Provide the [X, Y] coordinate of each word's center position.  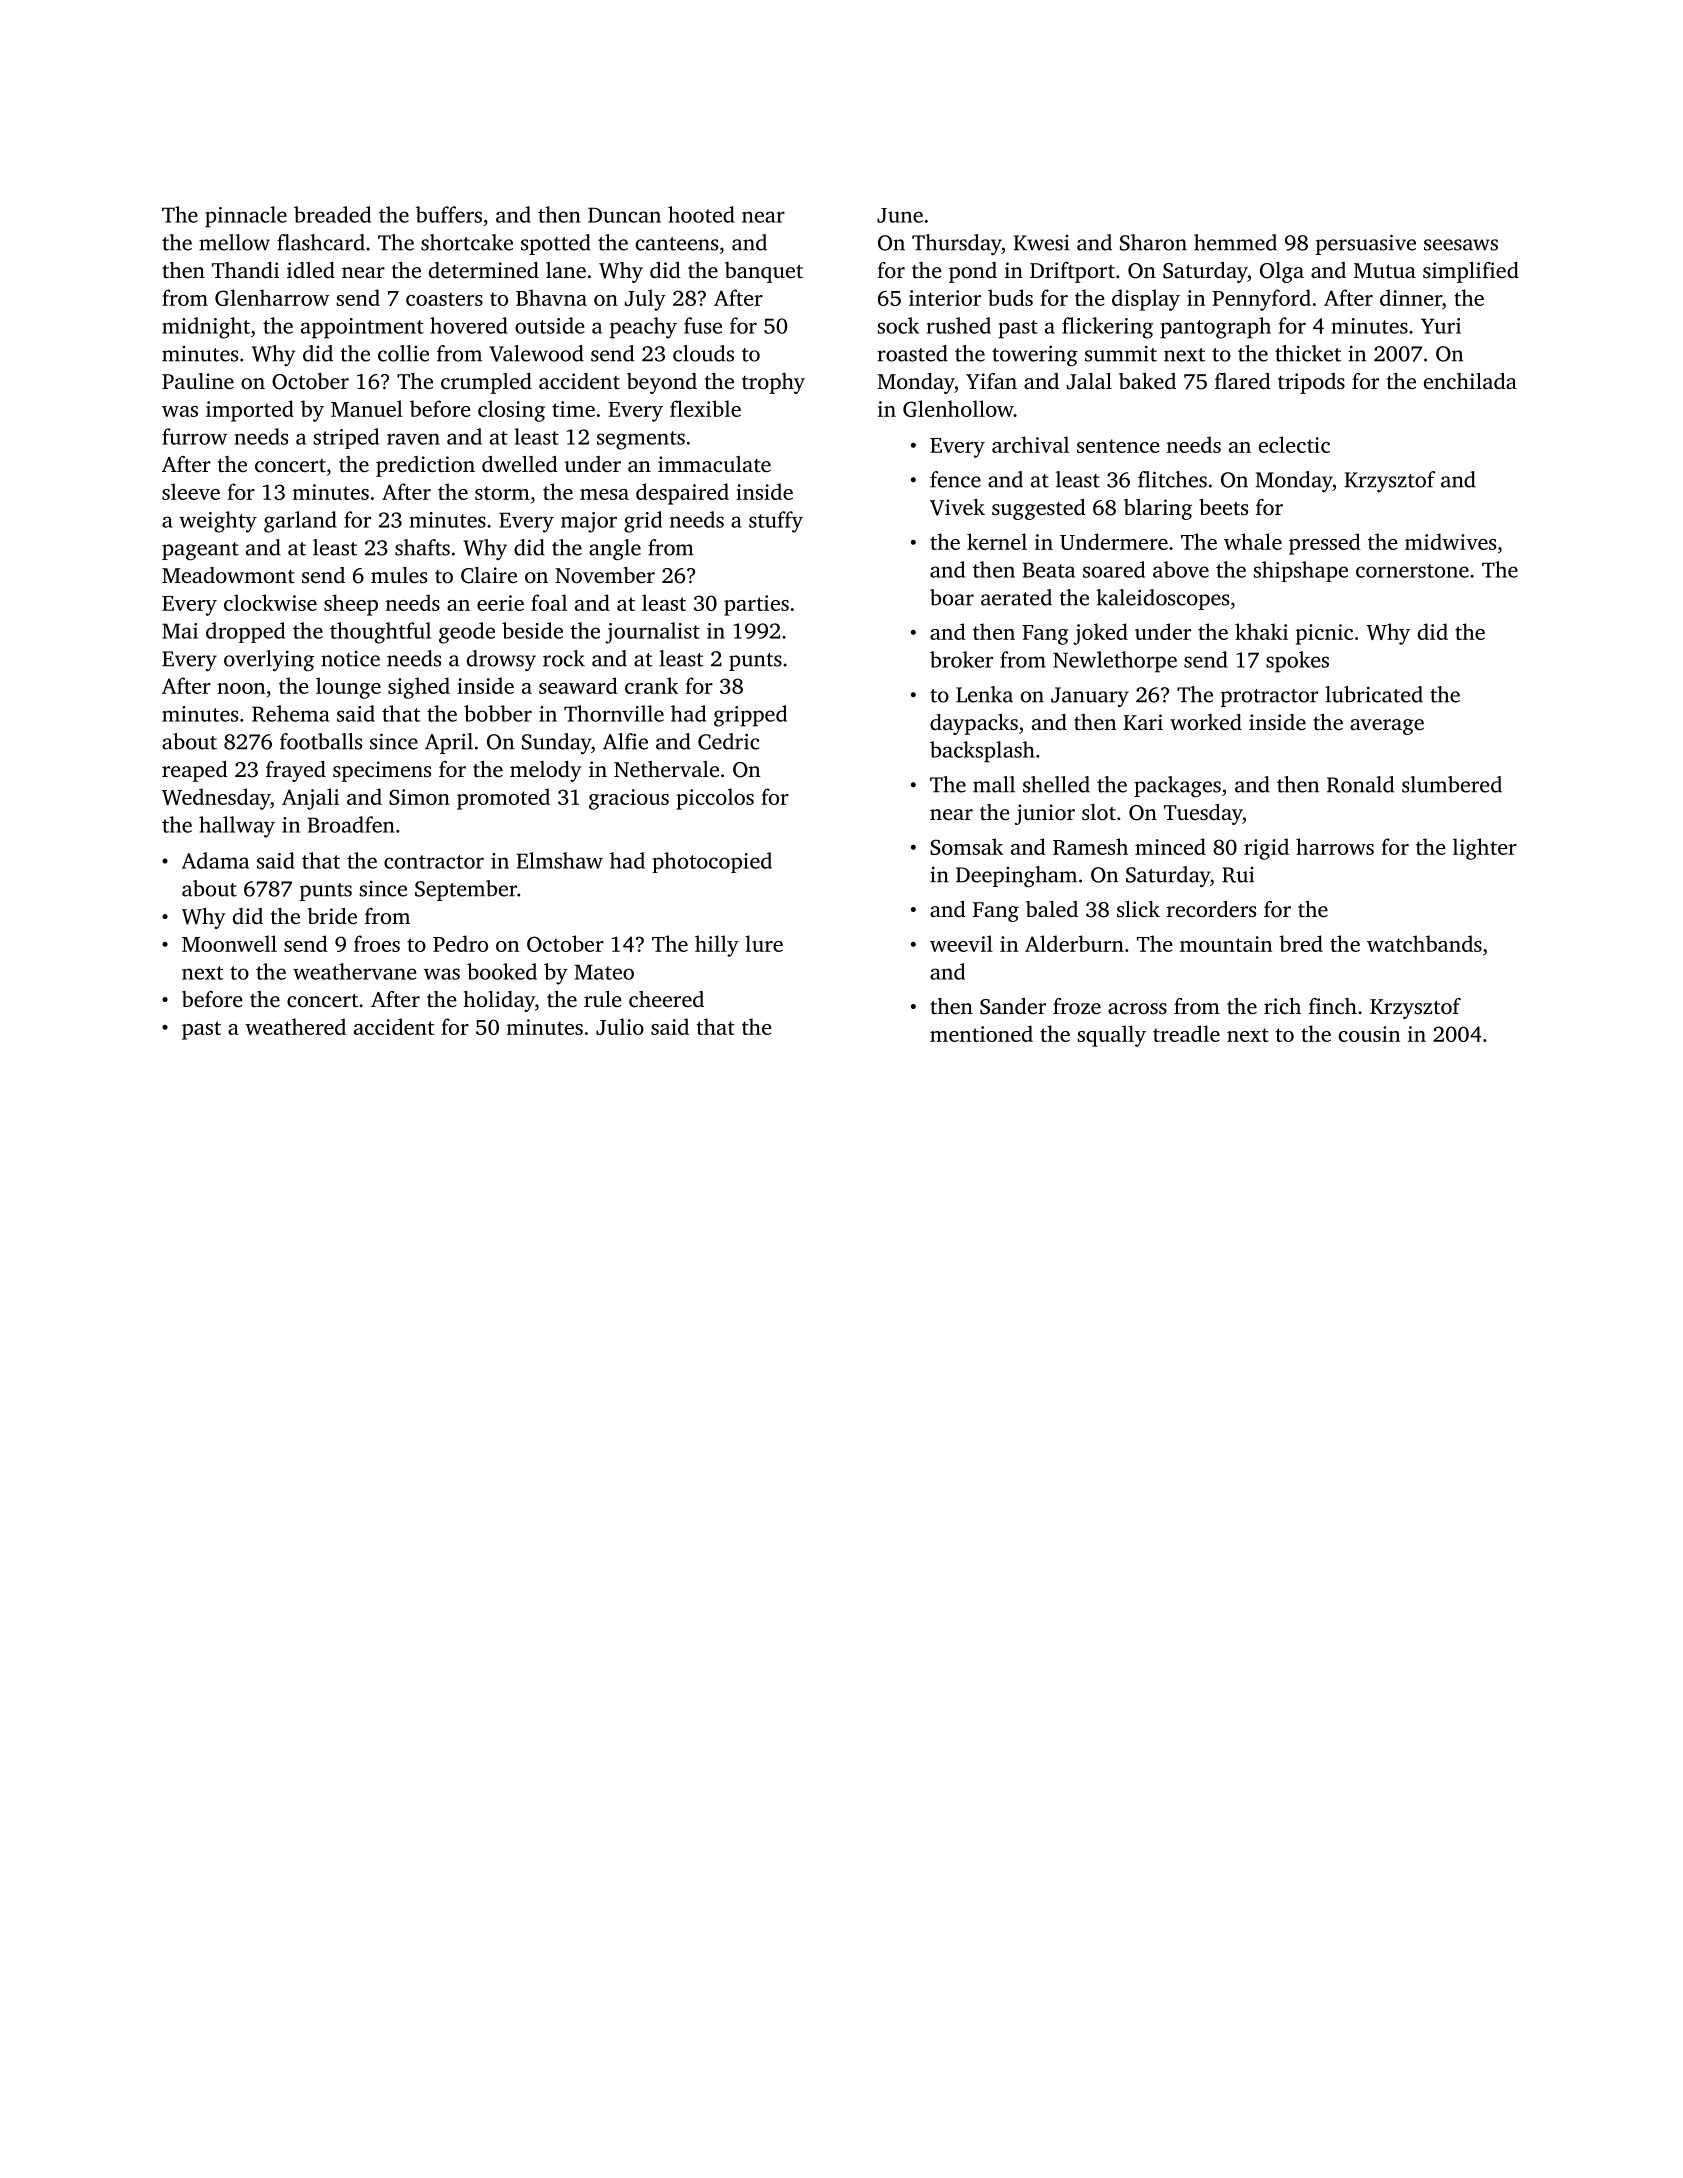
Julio [620, 1026]
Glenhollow [958, 408]
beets [1223, 507]
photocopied [712, 862]
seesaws [1461, 245]
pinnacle [246, 217]
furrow [194, 436]
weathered [295, 1026]
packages [1177, 787]
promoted [503, 799]
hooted [701, 214]
